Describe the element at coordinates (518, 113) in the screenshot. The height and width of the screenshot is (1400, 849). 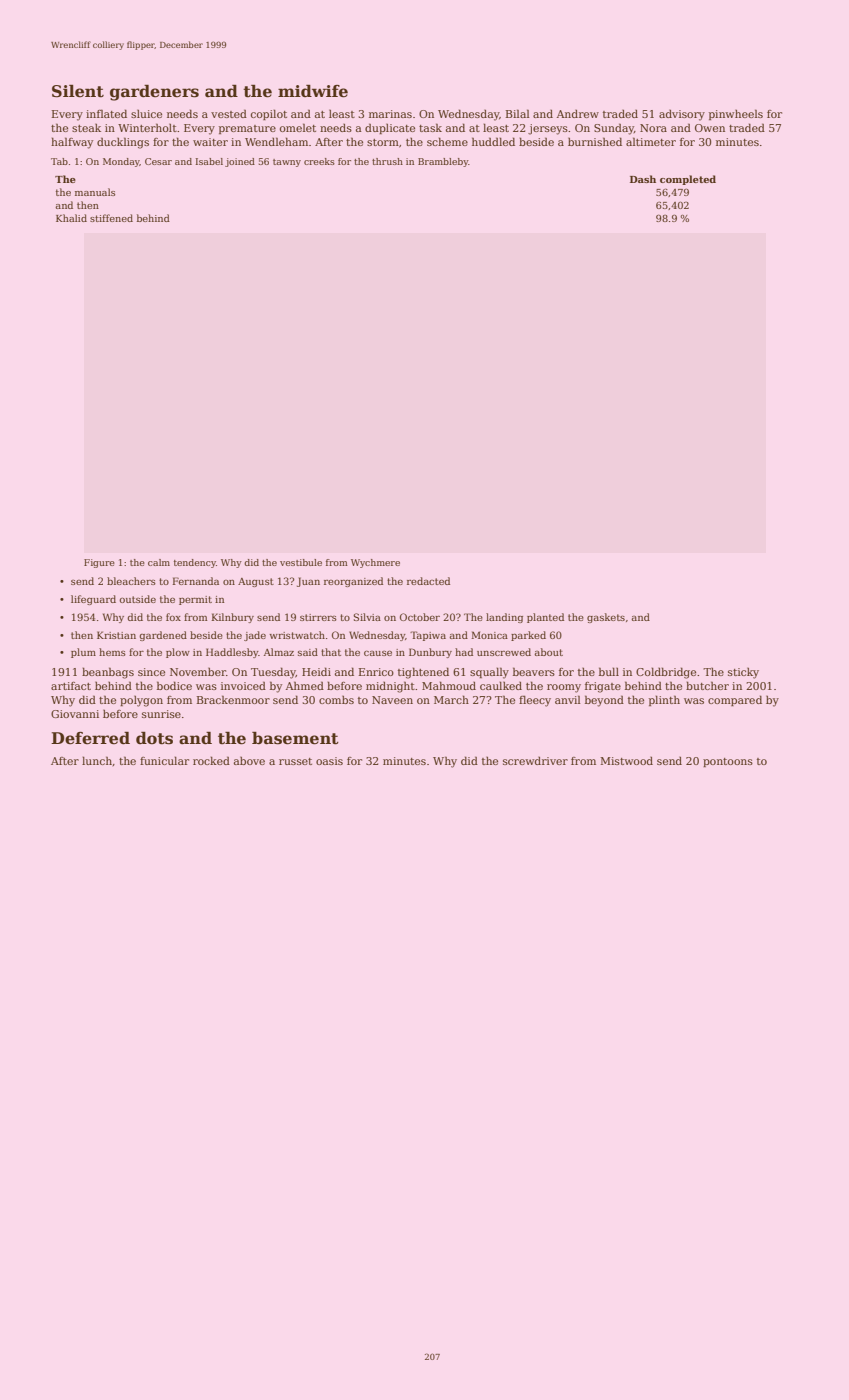
I see `Bilal` at that location.
